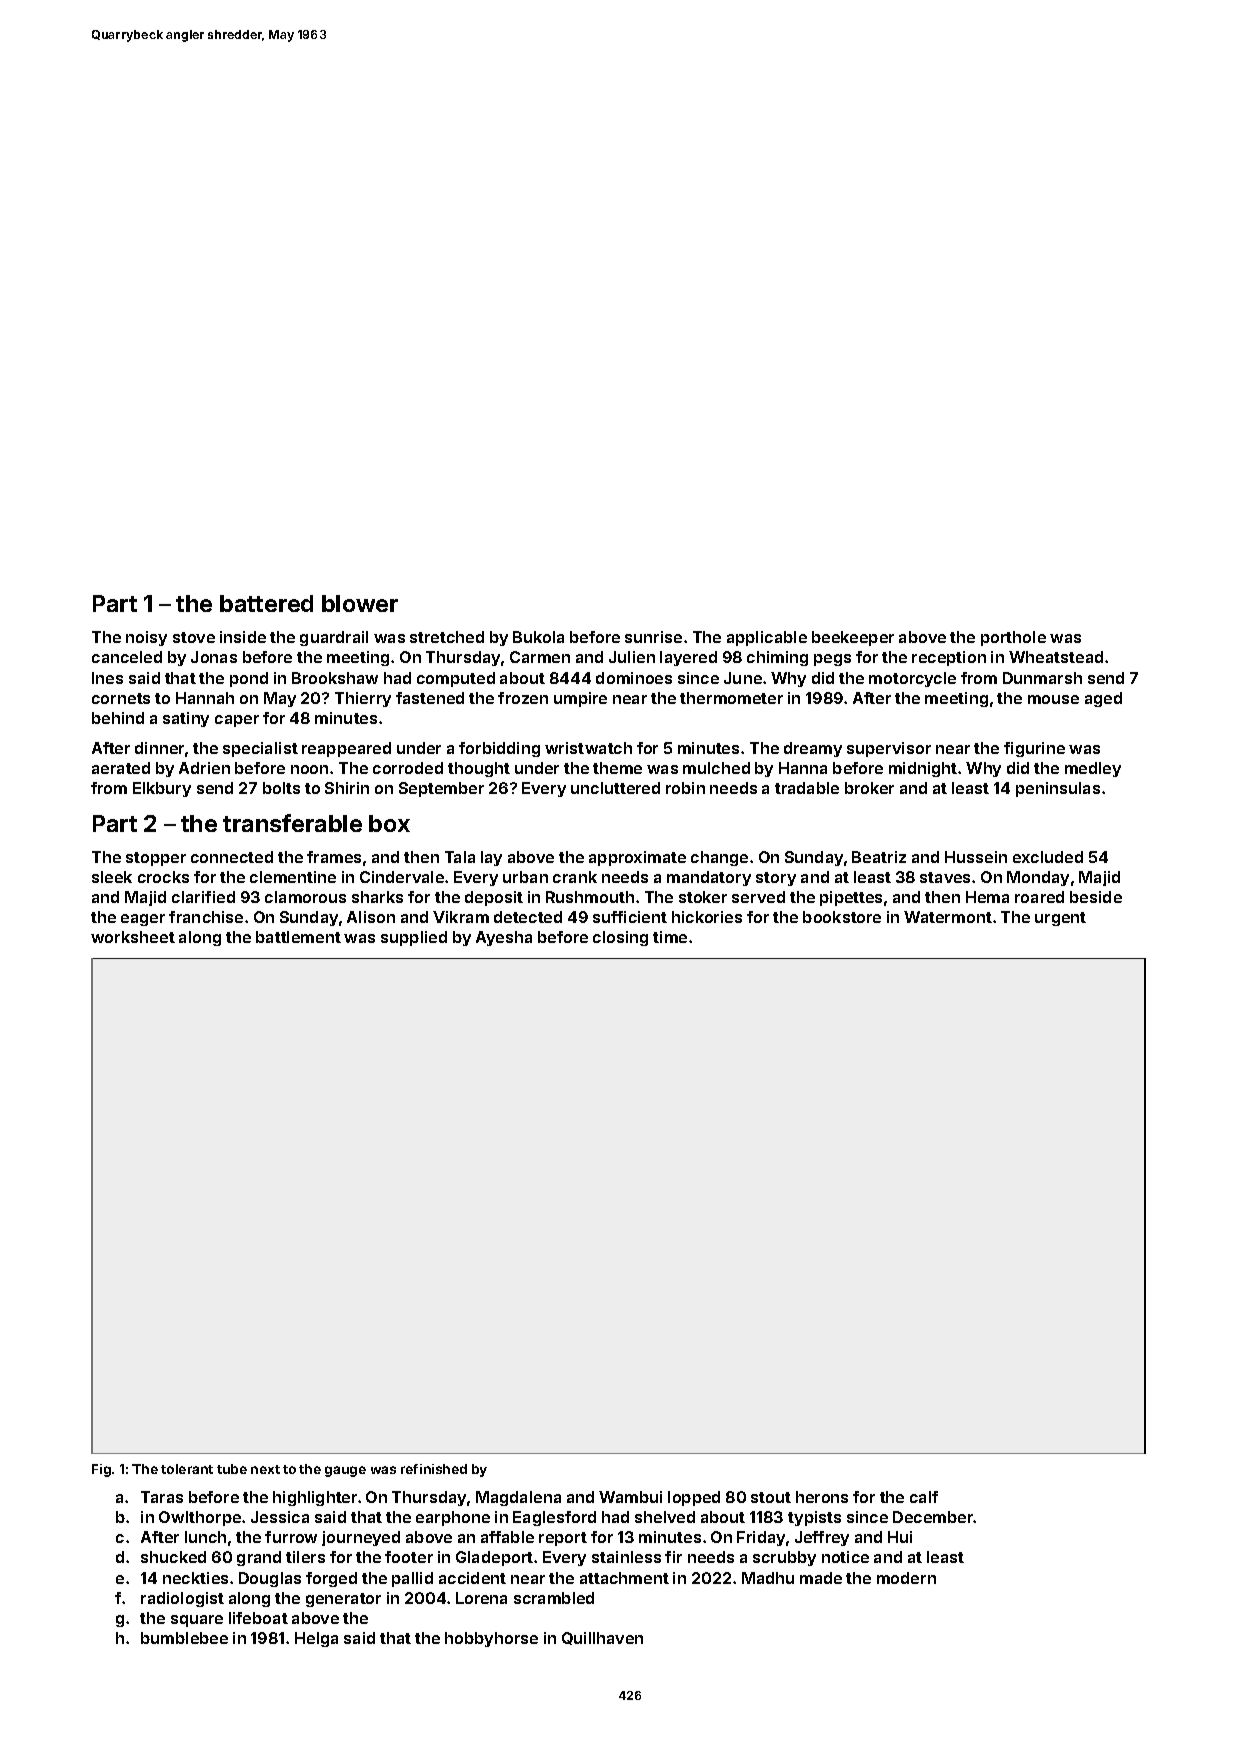 This page has width=1237, height=1750. Describe the element at coordinates (912, 679) in the page. I see `motorcycle` at that location.
